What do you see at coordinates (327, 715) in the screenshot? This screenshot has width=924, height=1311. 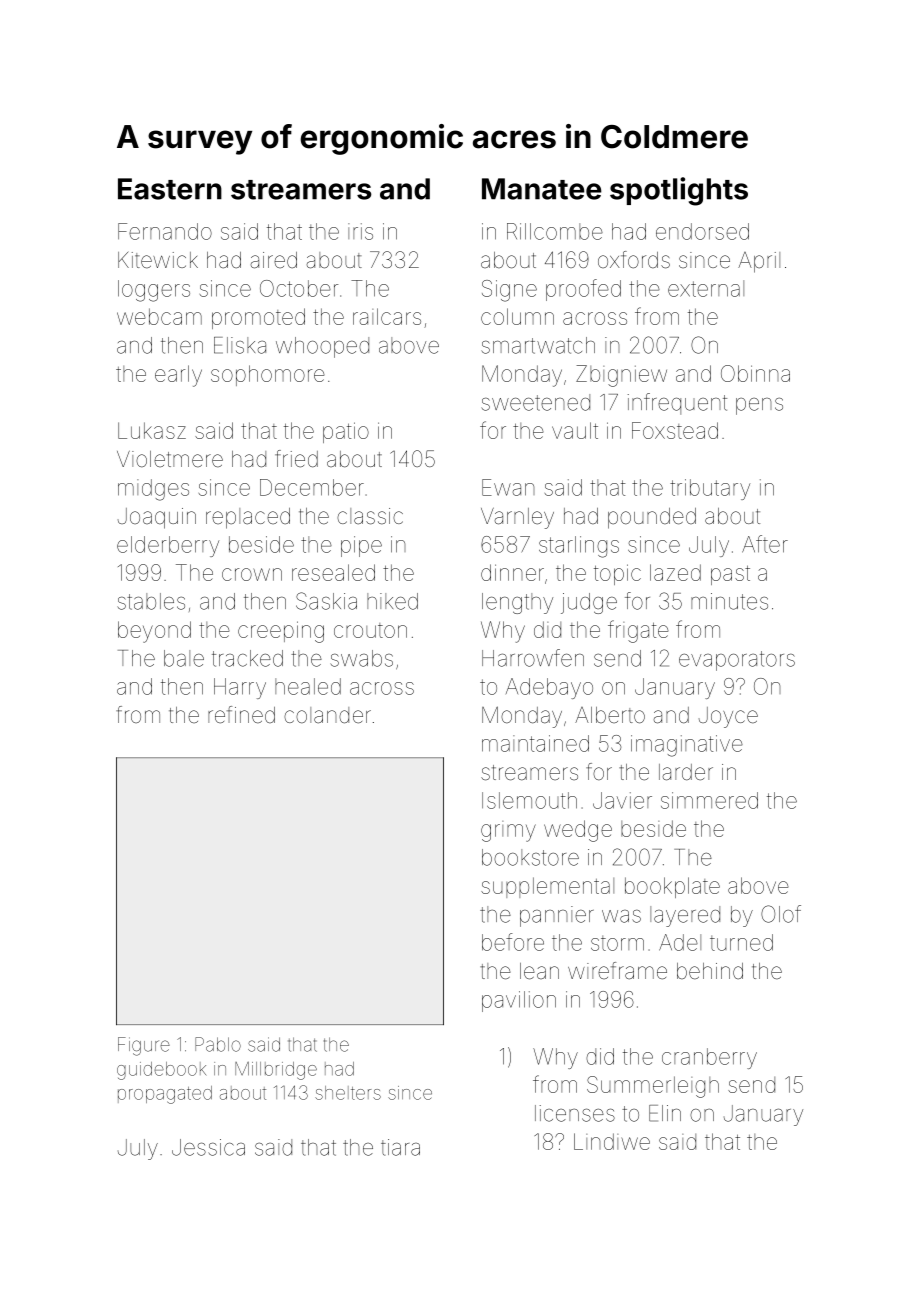 I see `colander` at bounding box center [327, 715].
